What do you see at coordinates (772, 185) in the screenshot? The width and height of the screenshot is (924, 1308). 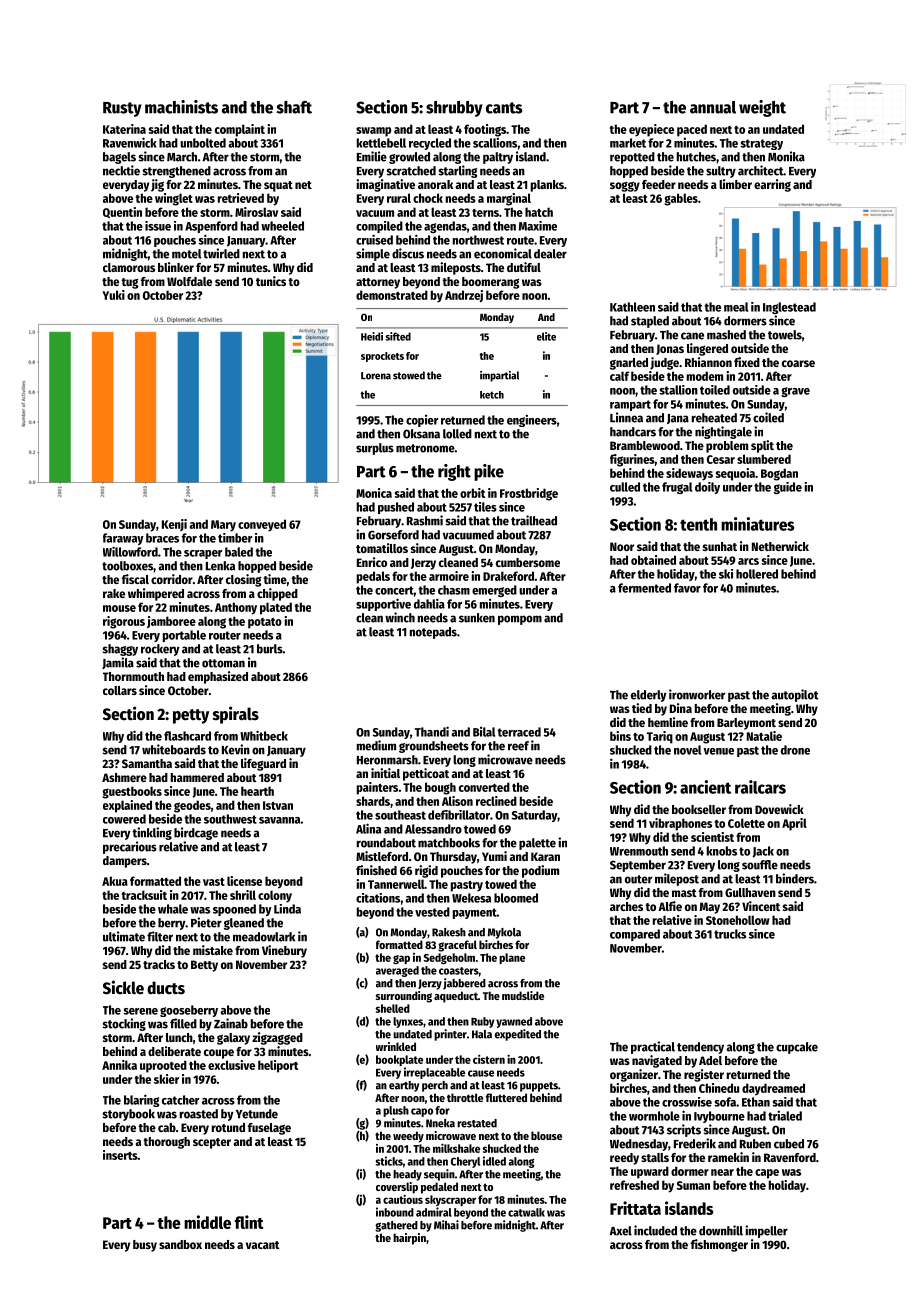 I see `earring` at bounding box center [772, 185].
